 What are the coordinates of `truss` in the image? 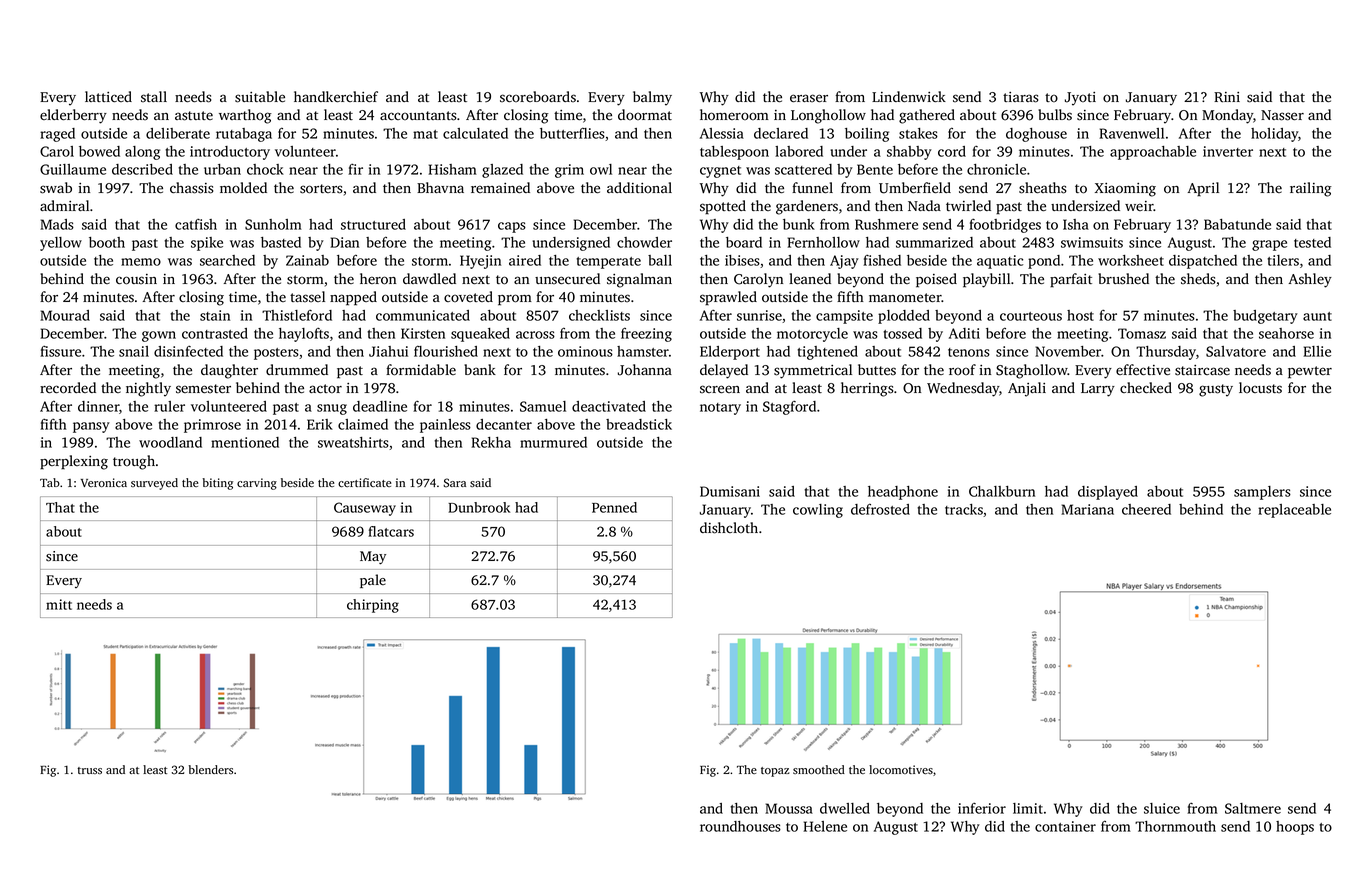 It's located at (89, 770).
